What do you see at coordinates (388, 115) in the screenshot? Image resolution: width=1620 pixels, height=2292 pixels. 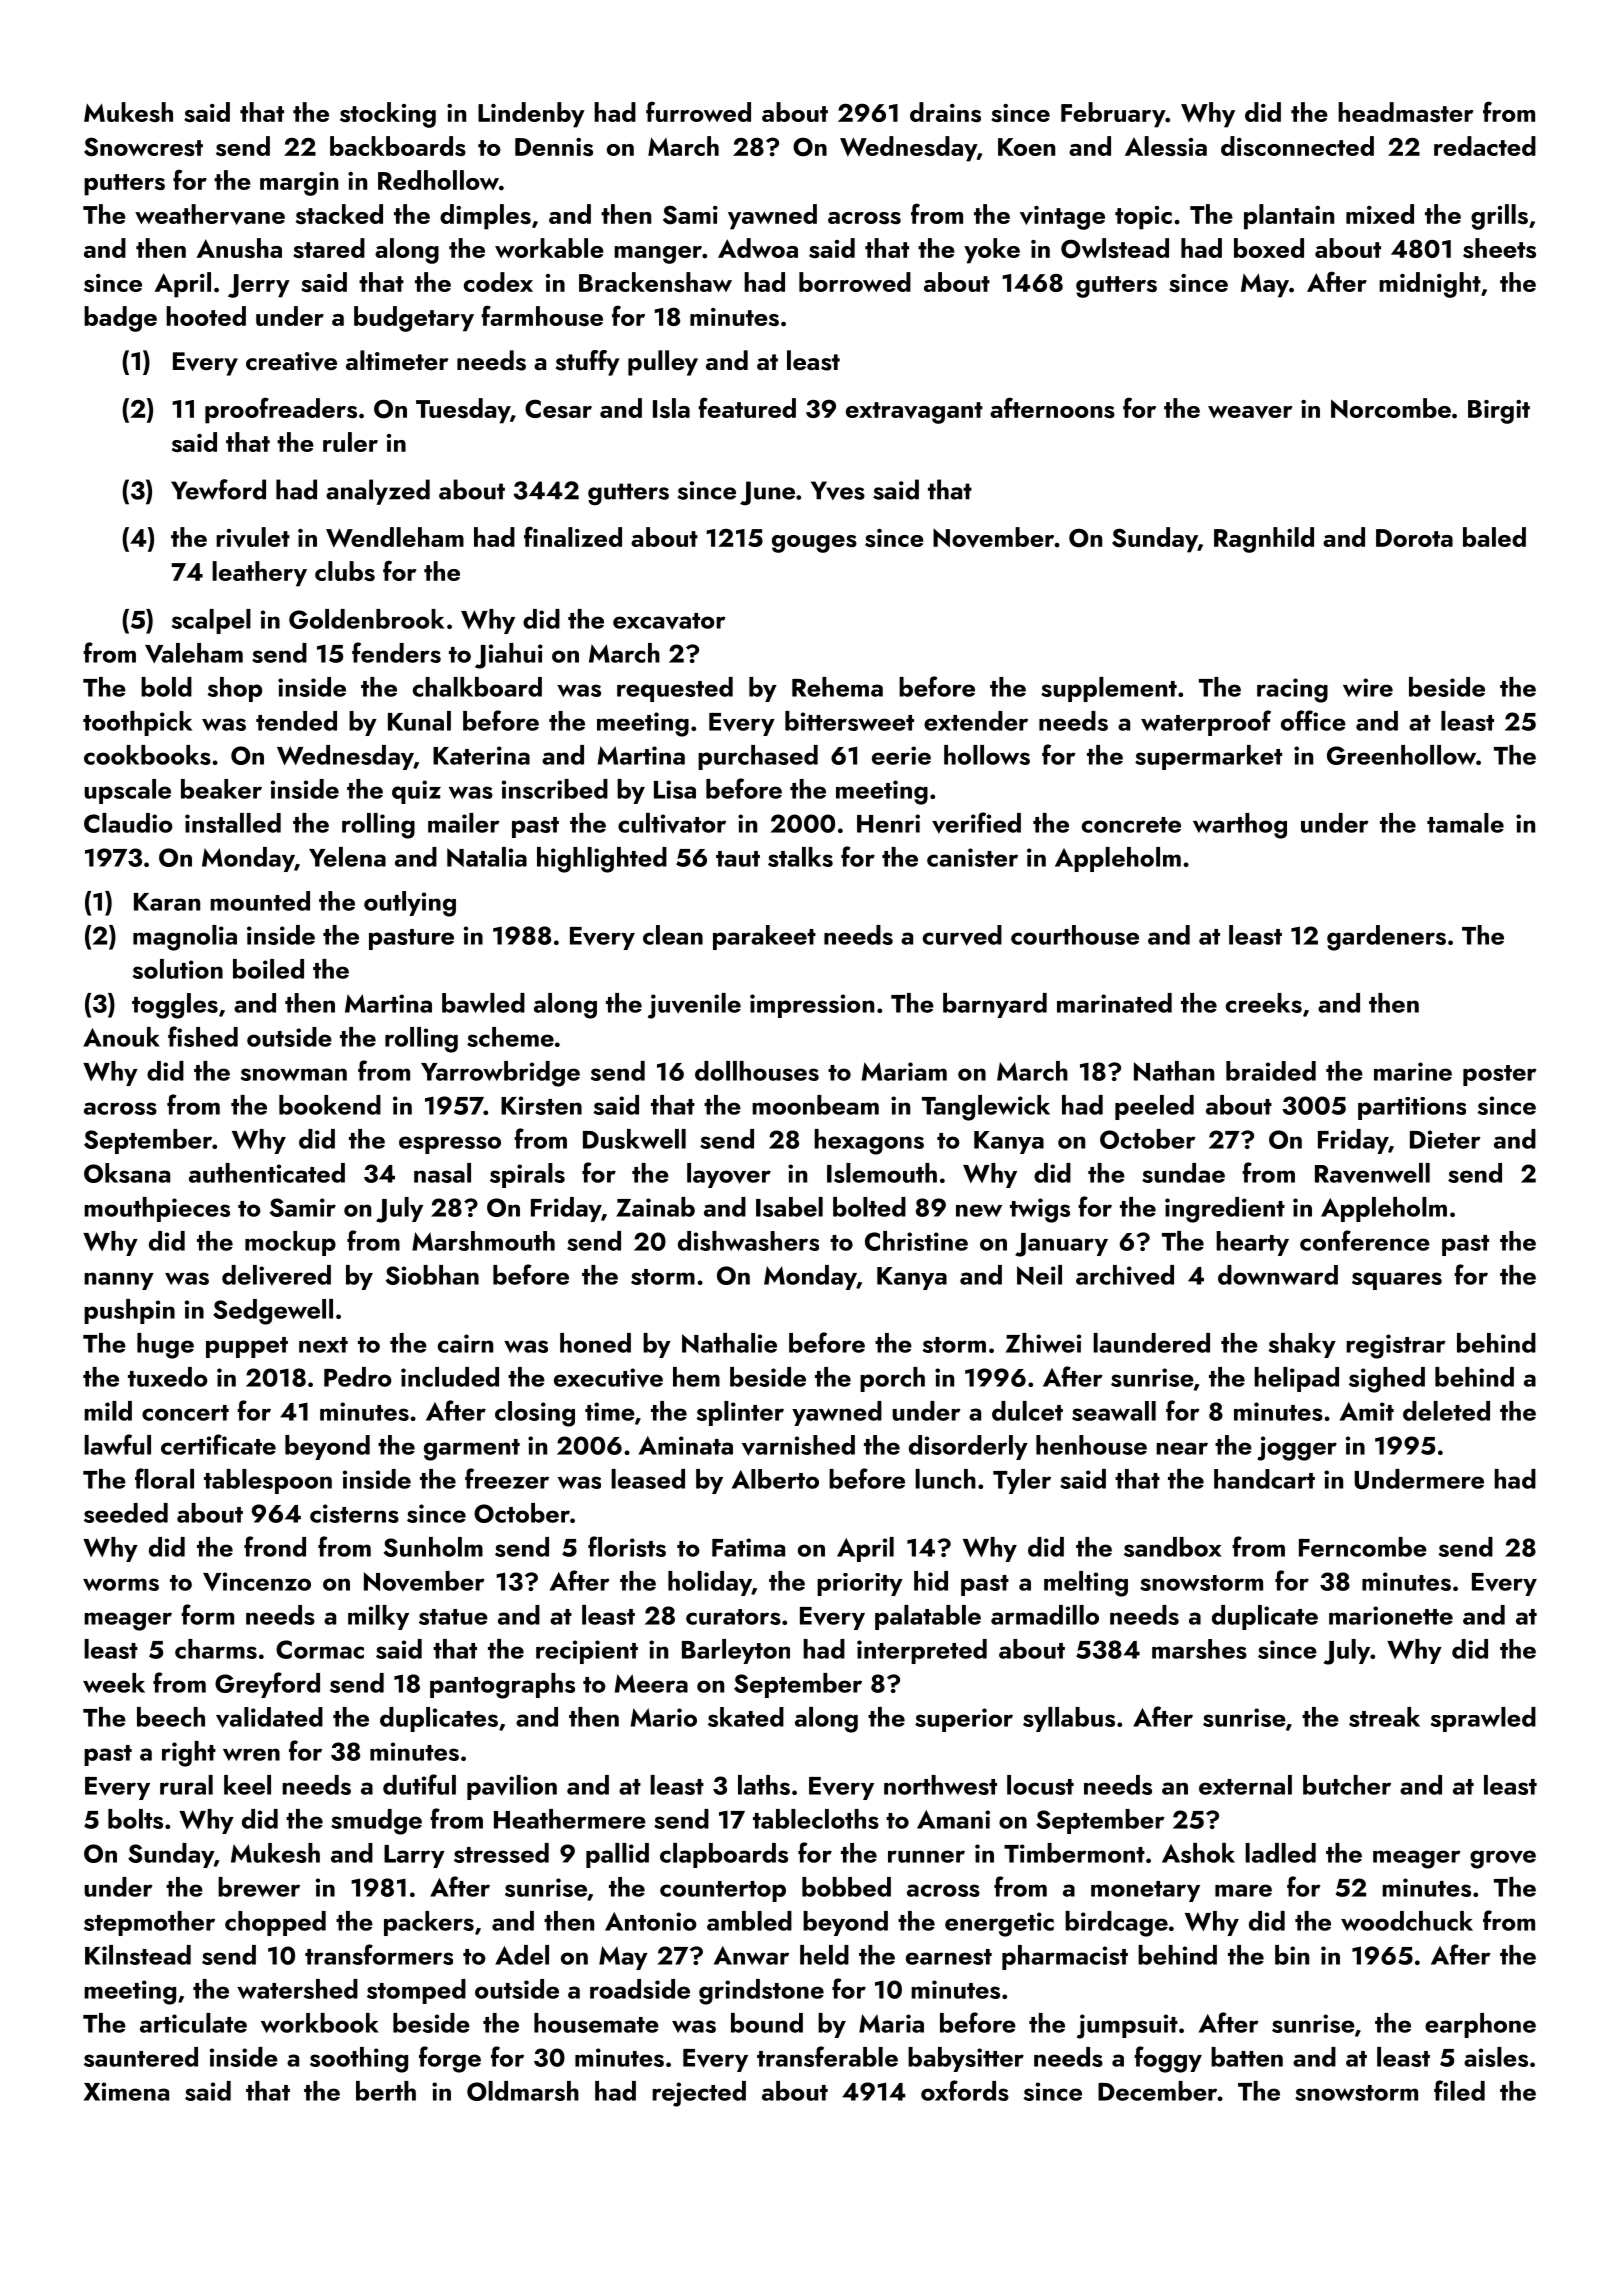 I see `stocking` at bounding box center [388, 115].
